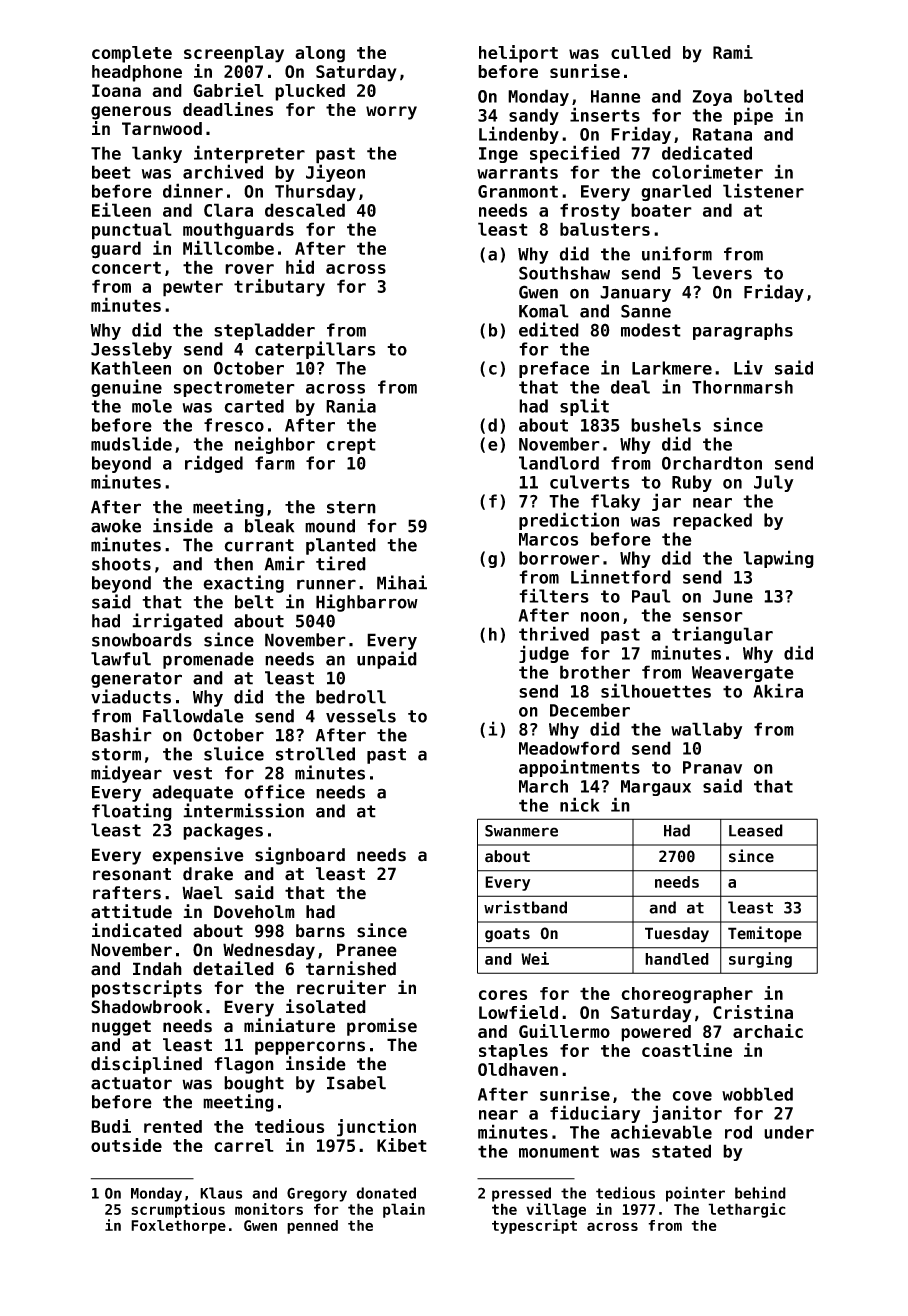  I want to click on disciplined, so click(146, 1065).
